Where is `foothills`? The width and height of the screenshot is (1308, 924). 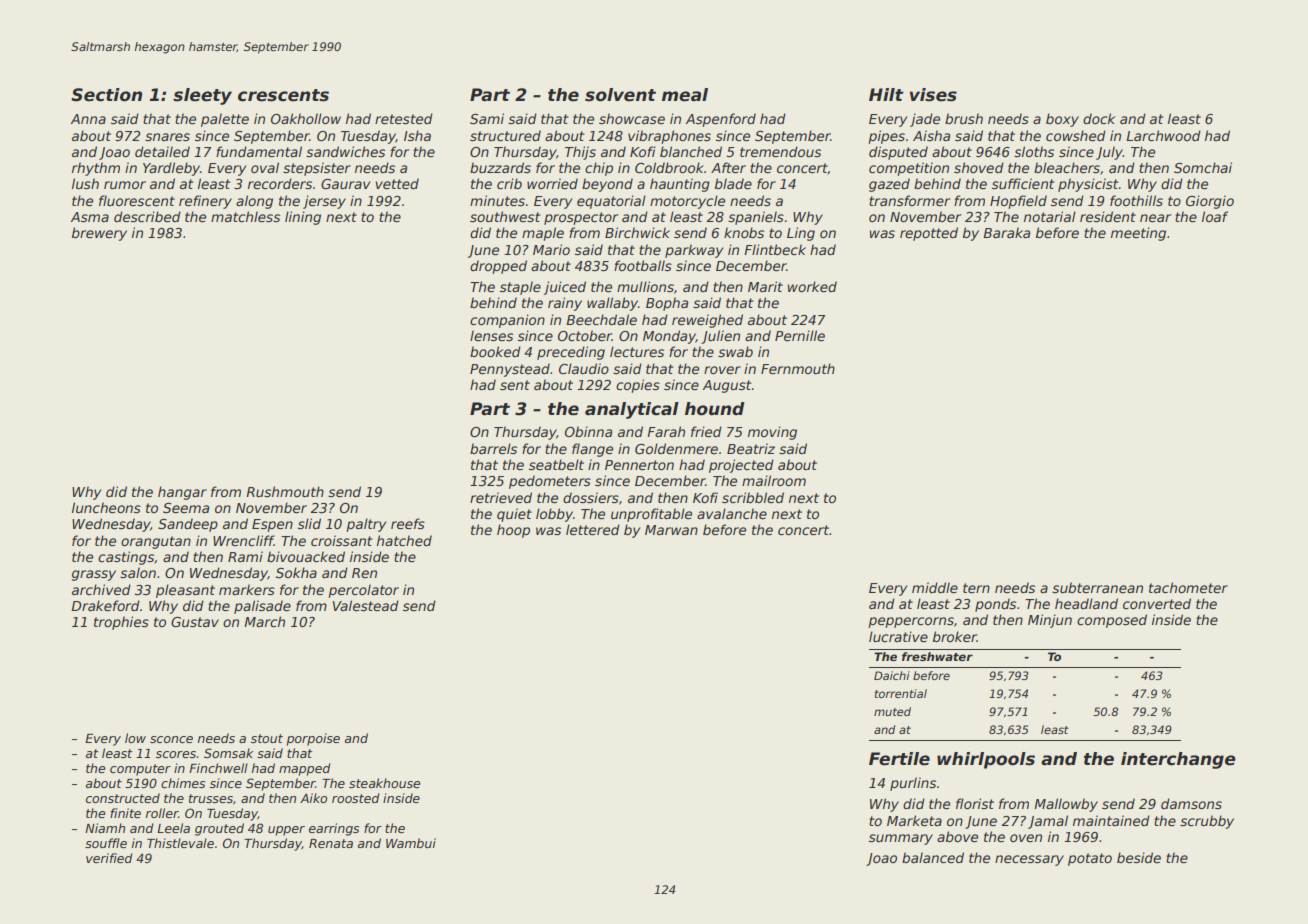 foothills is located at coordinates (1136, 200).
